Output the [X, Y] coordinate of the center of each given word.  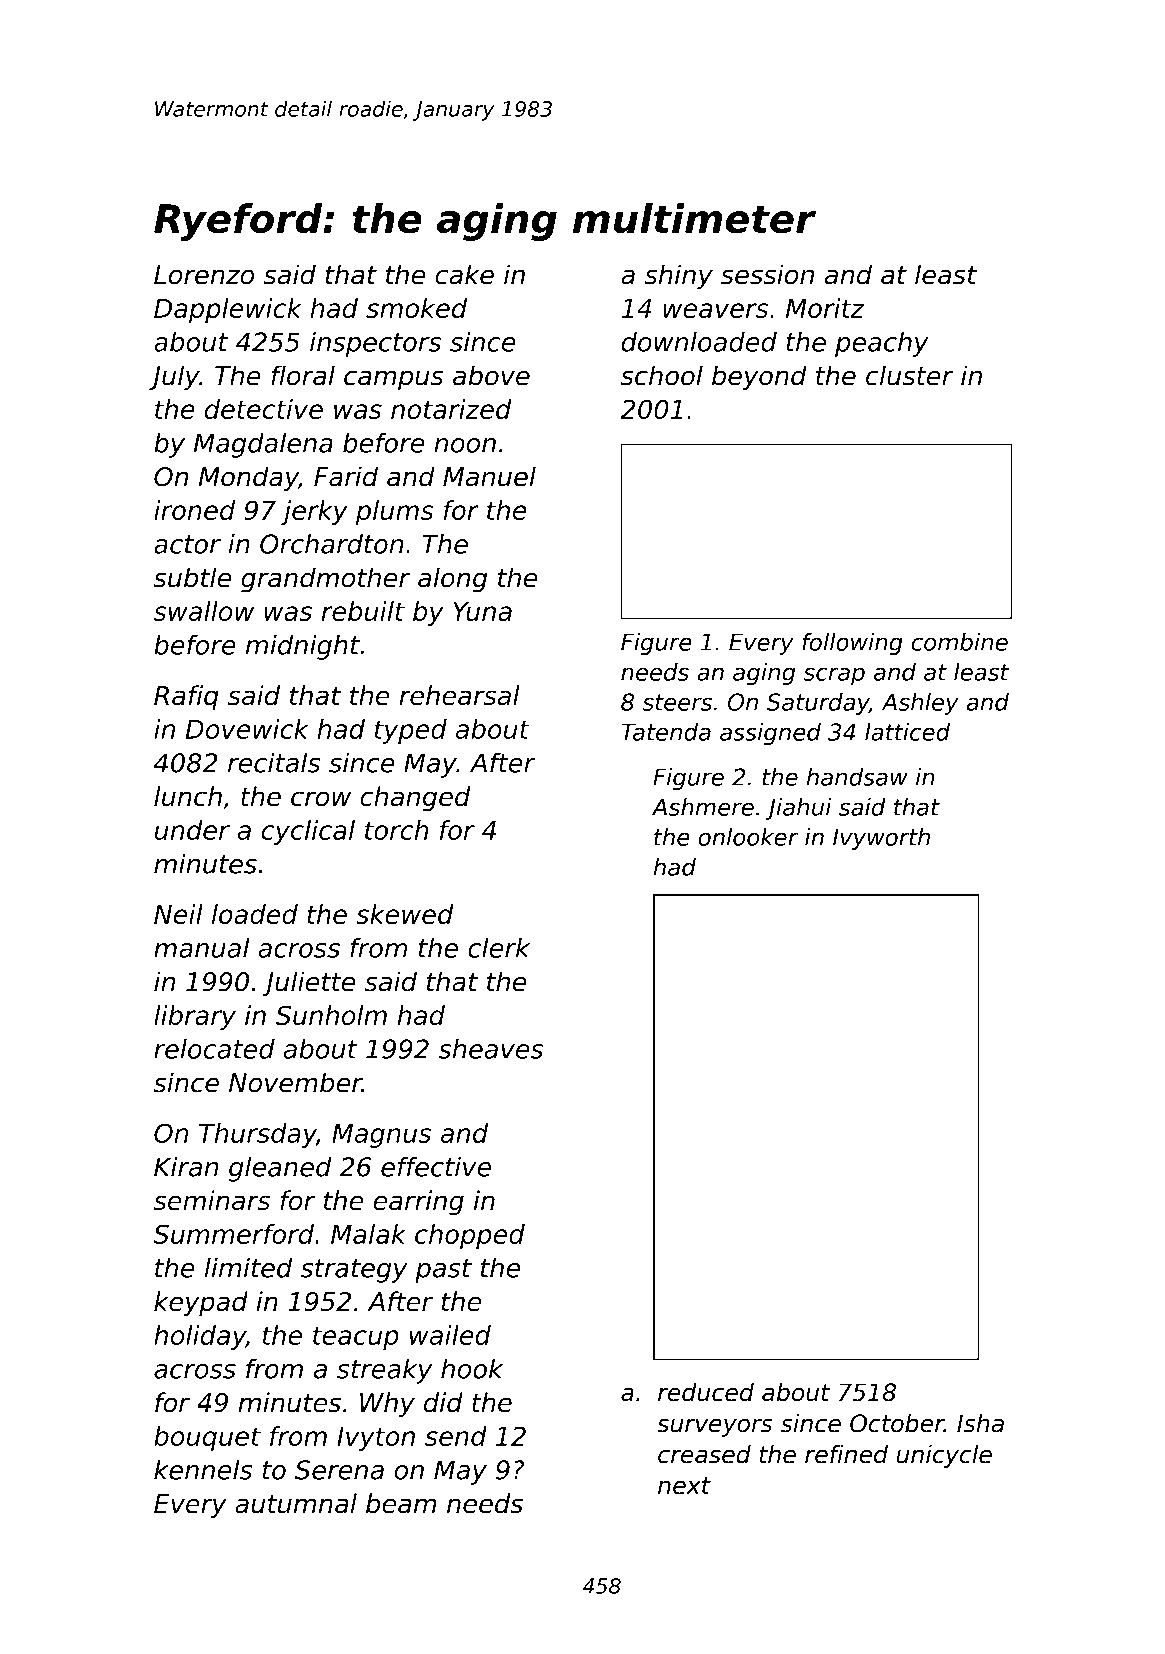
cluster [910, 375]
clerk [499, 948]
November [295, 1082]
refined [846, 1454]
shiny [679, 277]
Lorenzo [204, 275]
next [684, 1486]
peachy [882, 344]
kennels [203, 1470]
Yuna [482, 611]
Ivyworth [881, 839]
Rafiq [186, 697]
